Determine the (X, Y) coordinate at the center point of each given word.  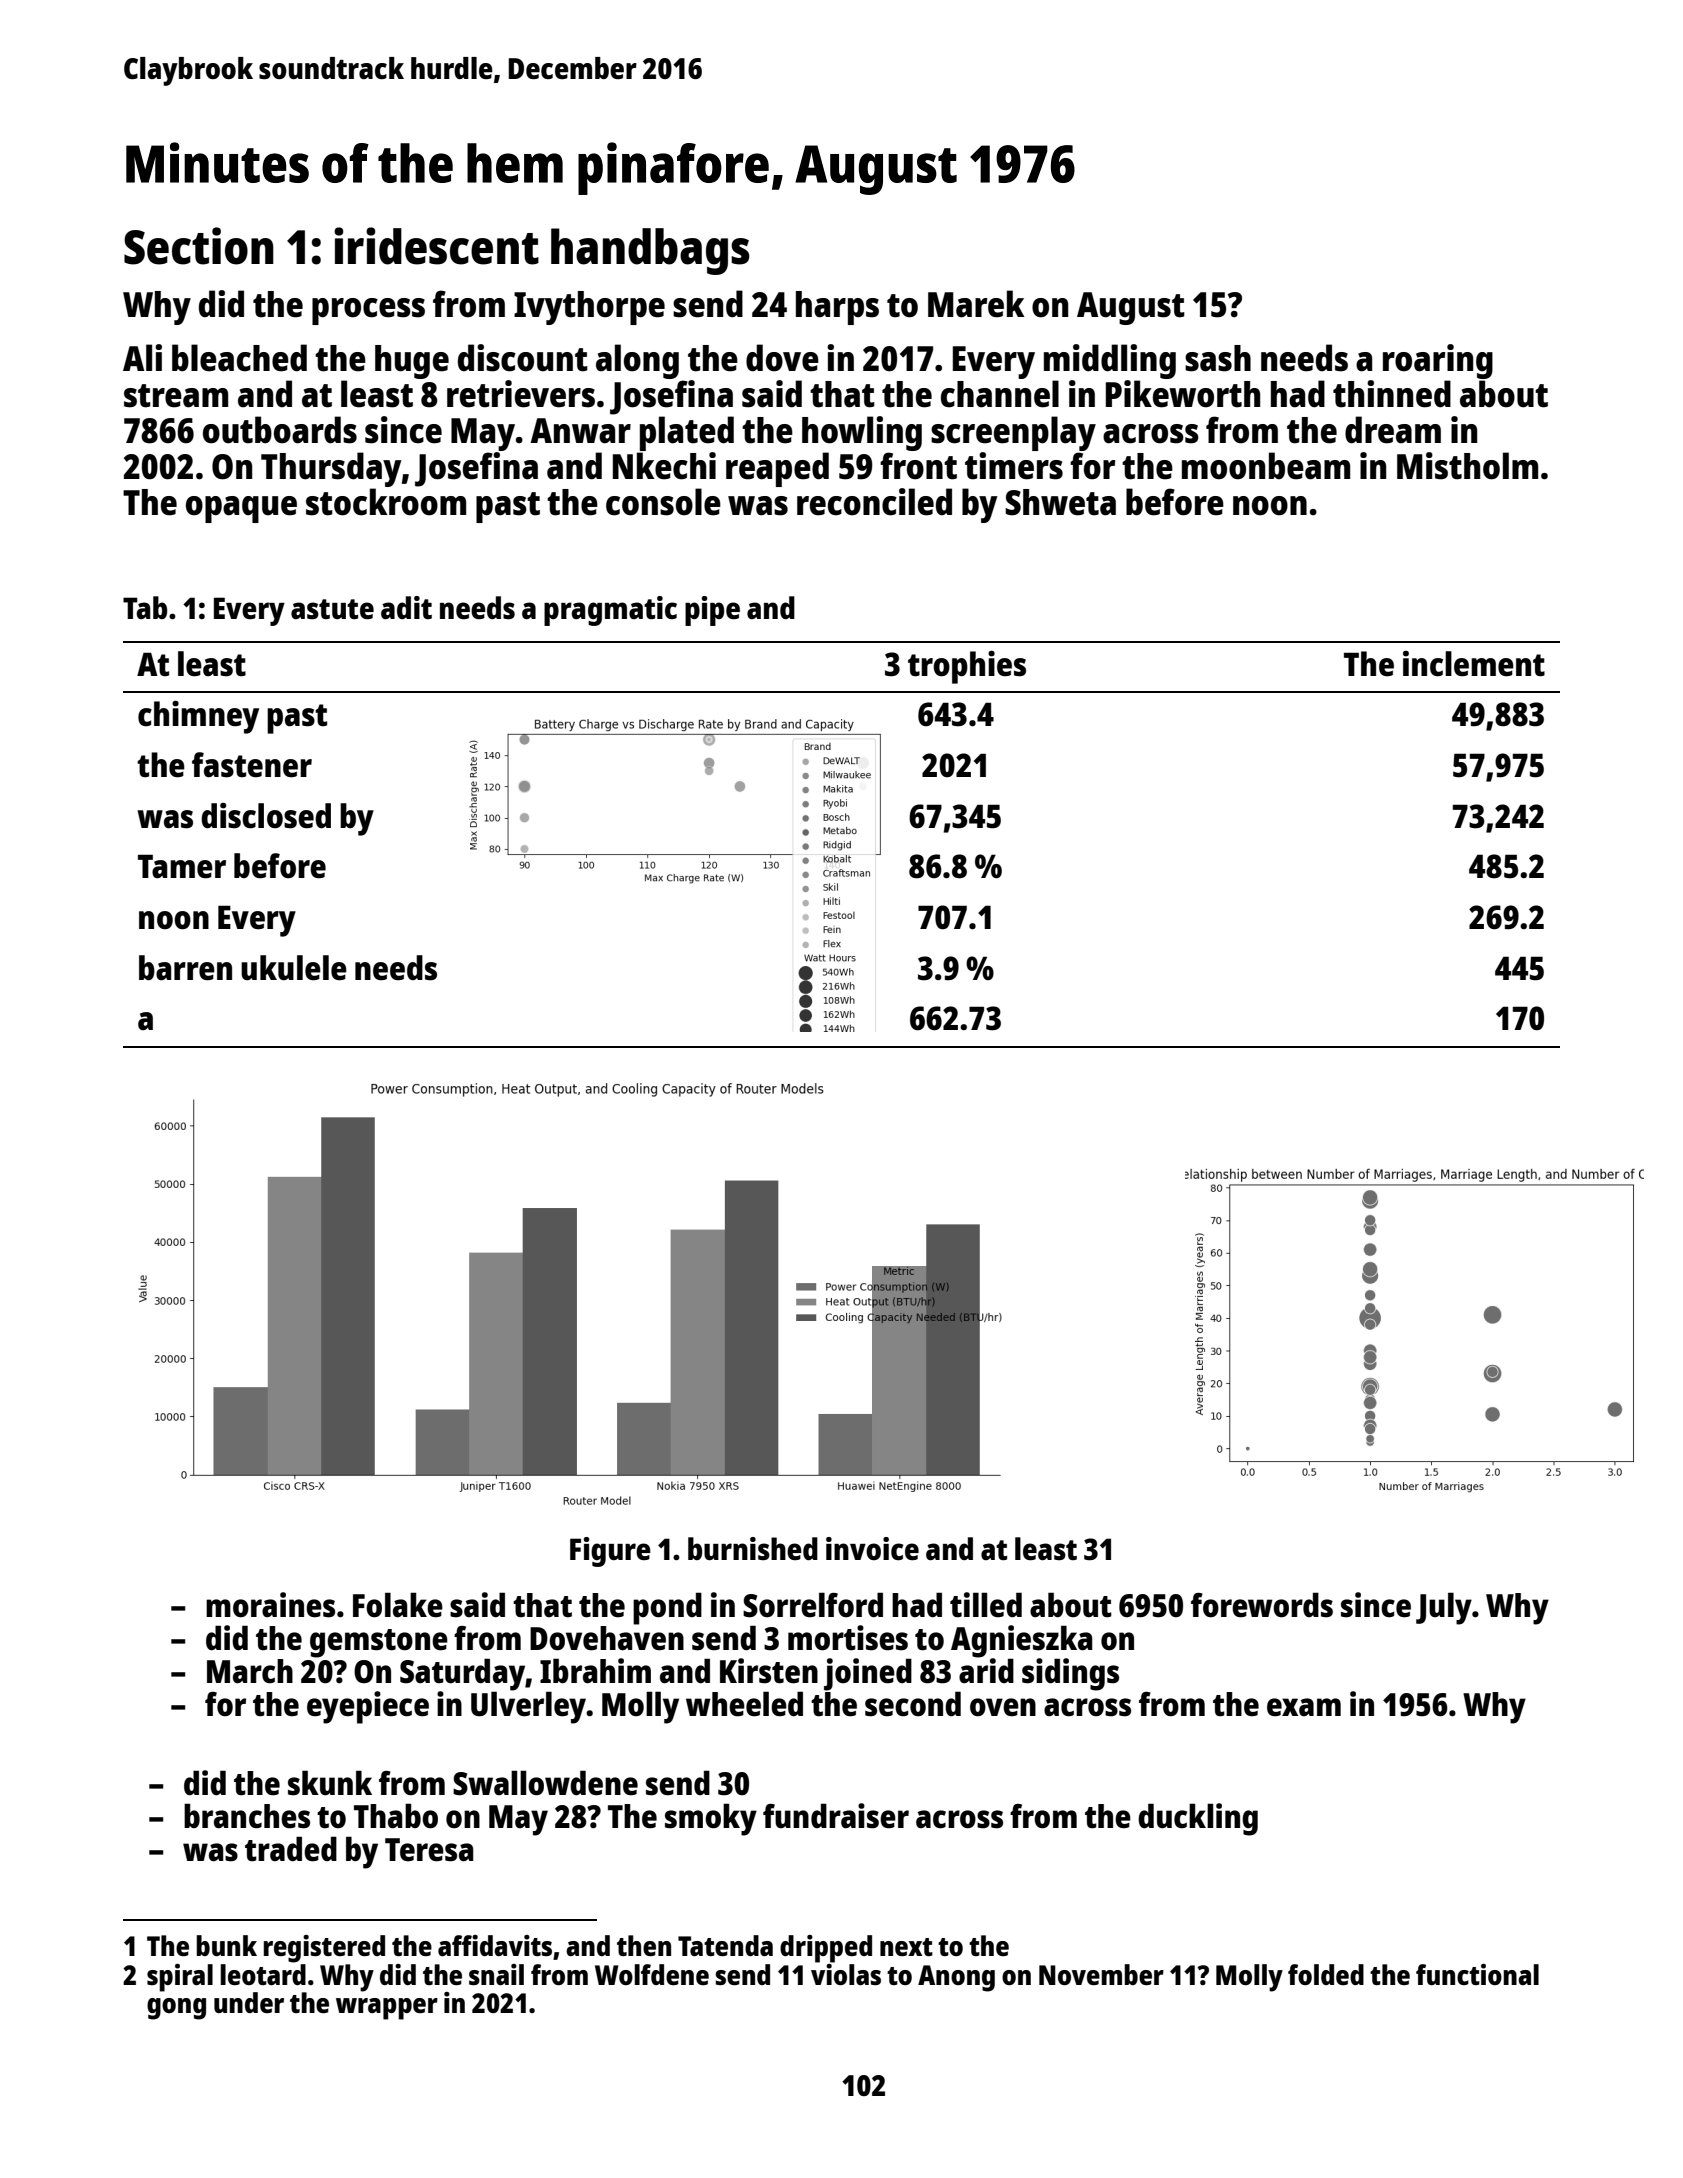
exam (1304, 1707)
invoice (872, 1548)
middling (1110, 361)
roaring (1438, 361)
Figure (610, 1552)
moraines (270, 1605)
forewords (1262, 1605)
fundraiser (836, 1816)
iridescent (436, 246)
